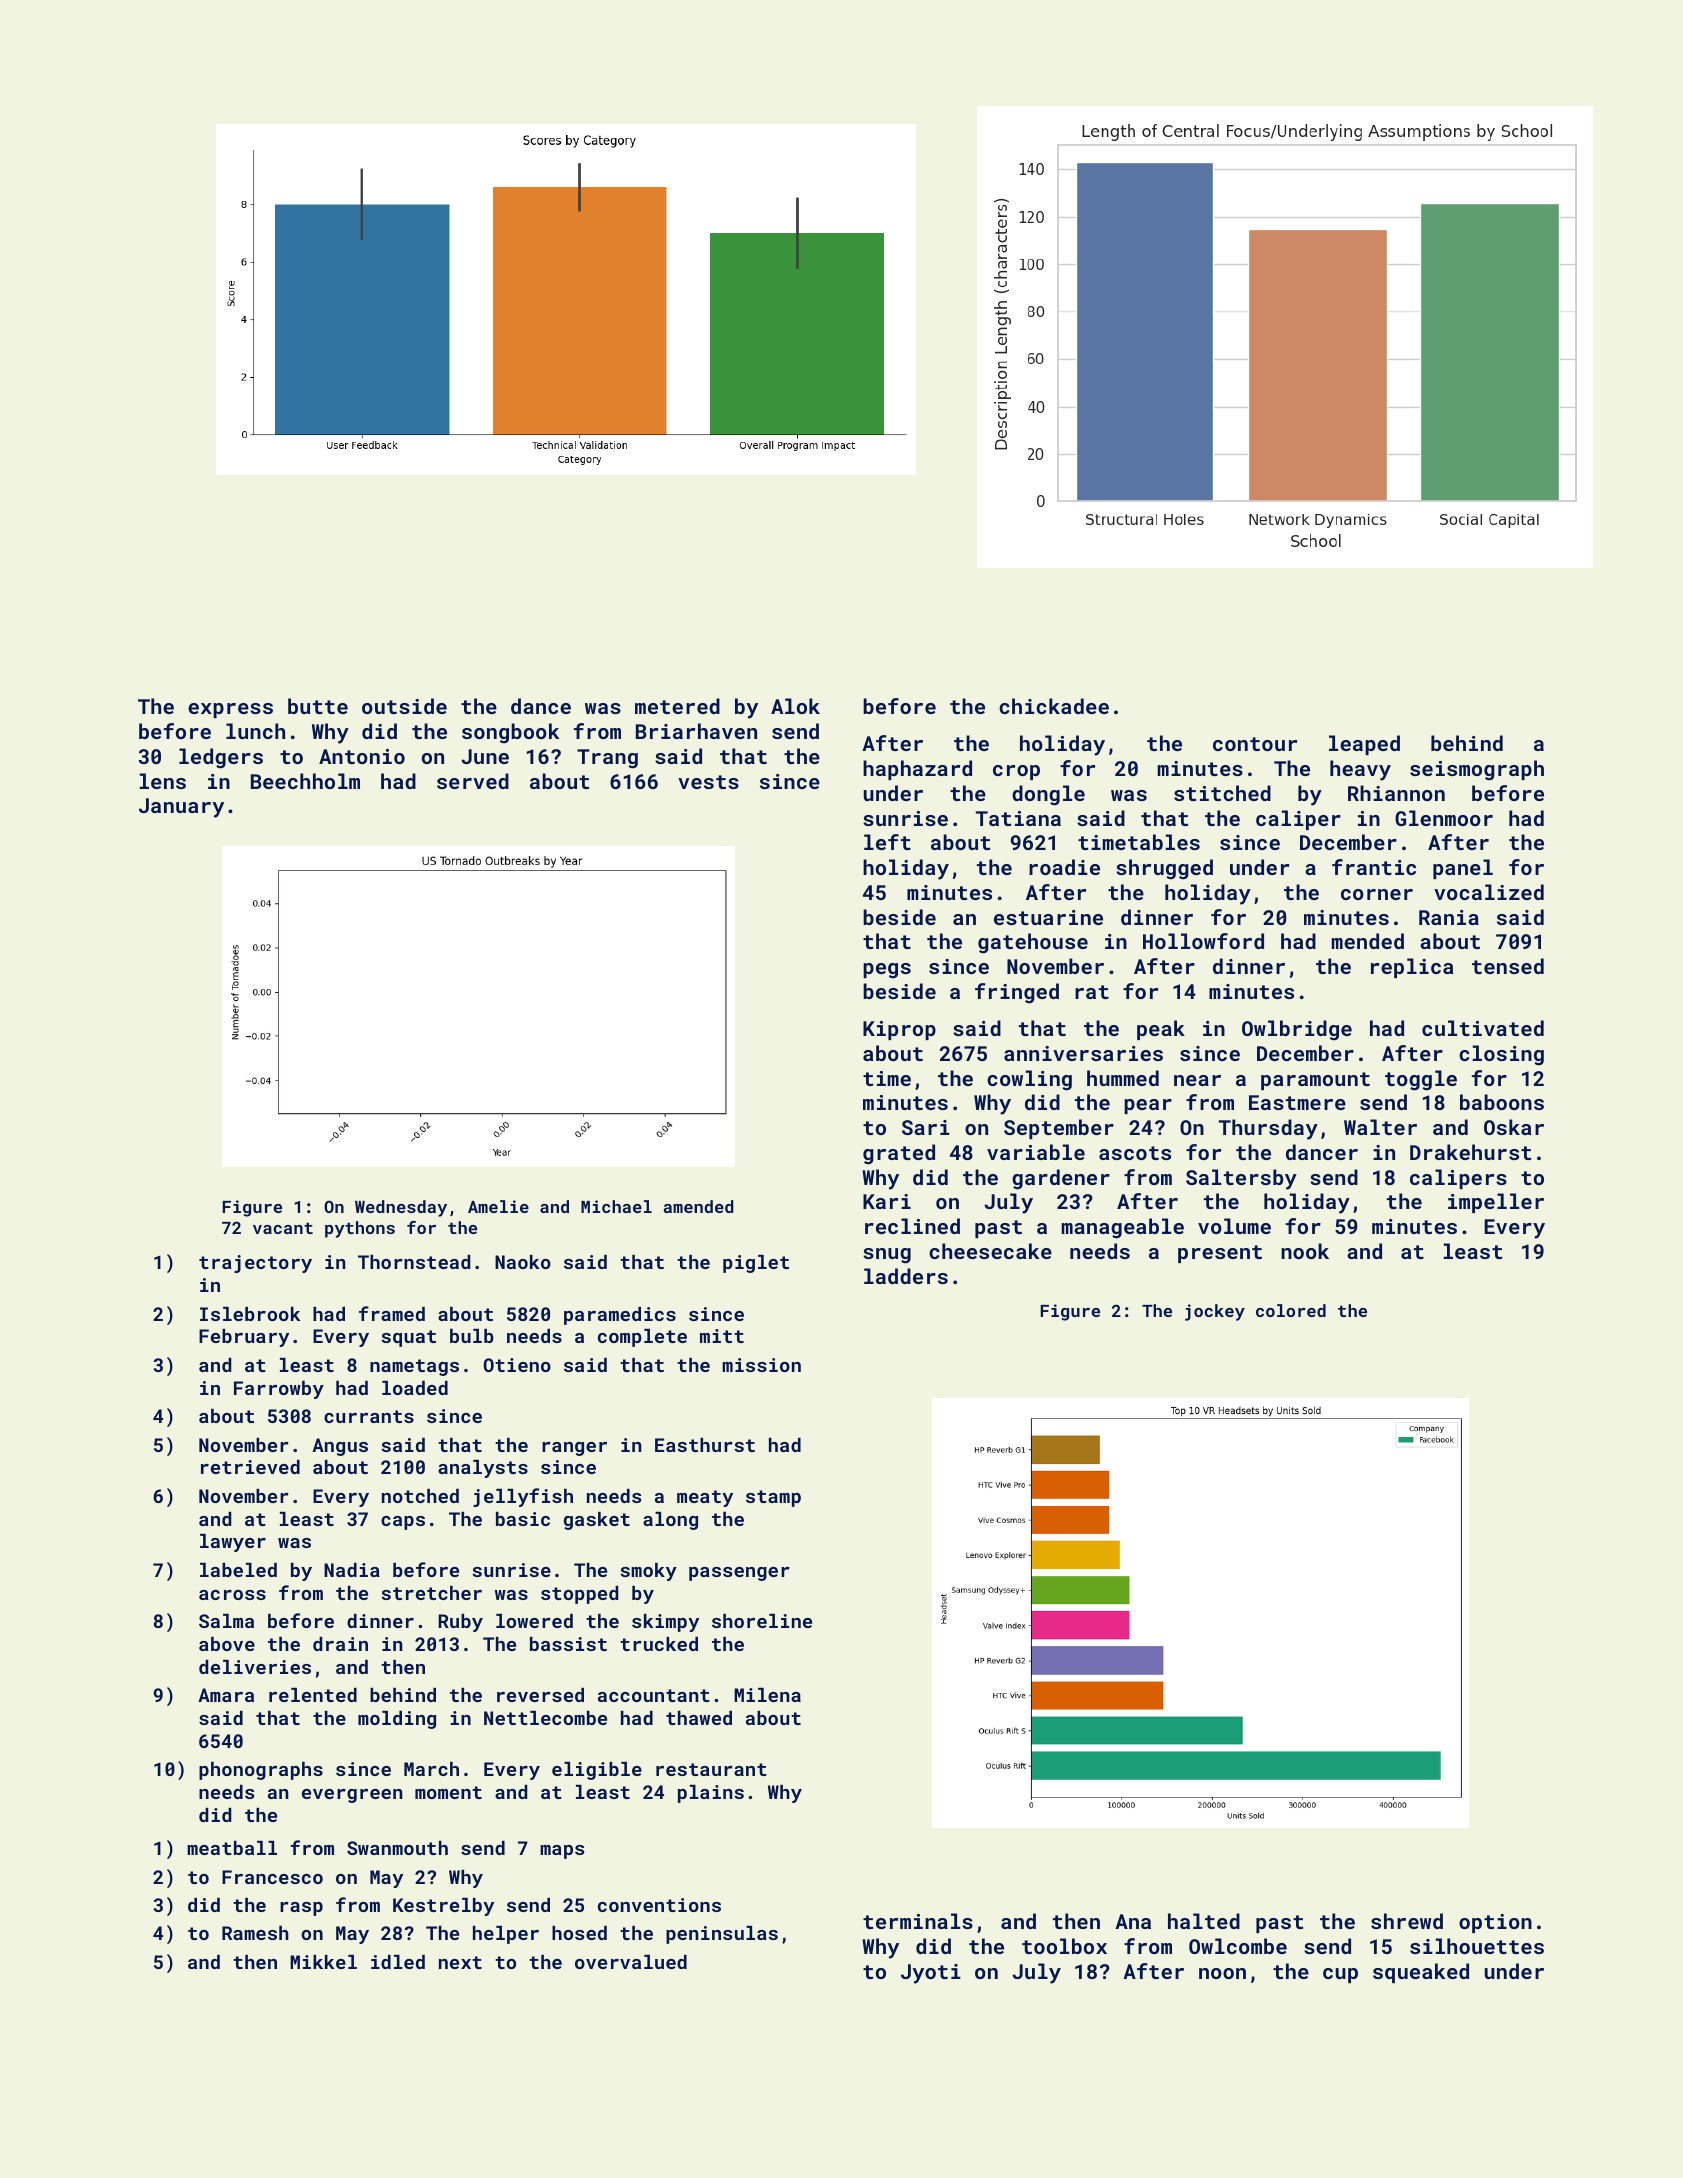 This screenshot has height=2178, width=1683. I want to click on squeaked, so click(1421, 1973).
